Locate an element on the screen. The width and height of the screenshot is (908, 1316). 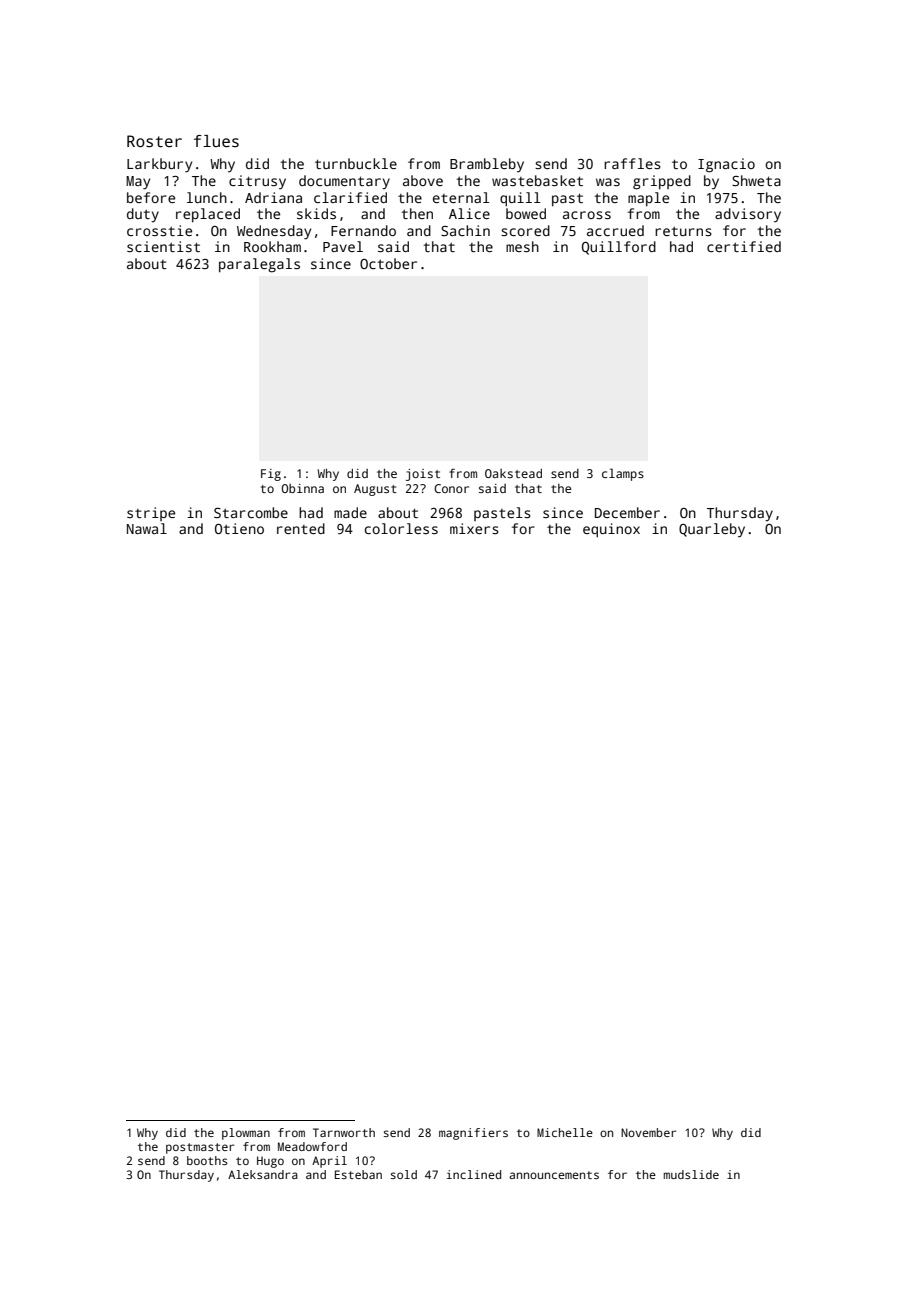
mesh is located at coordinates (522, 246).
